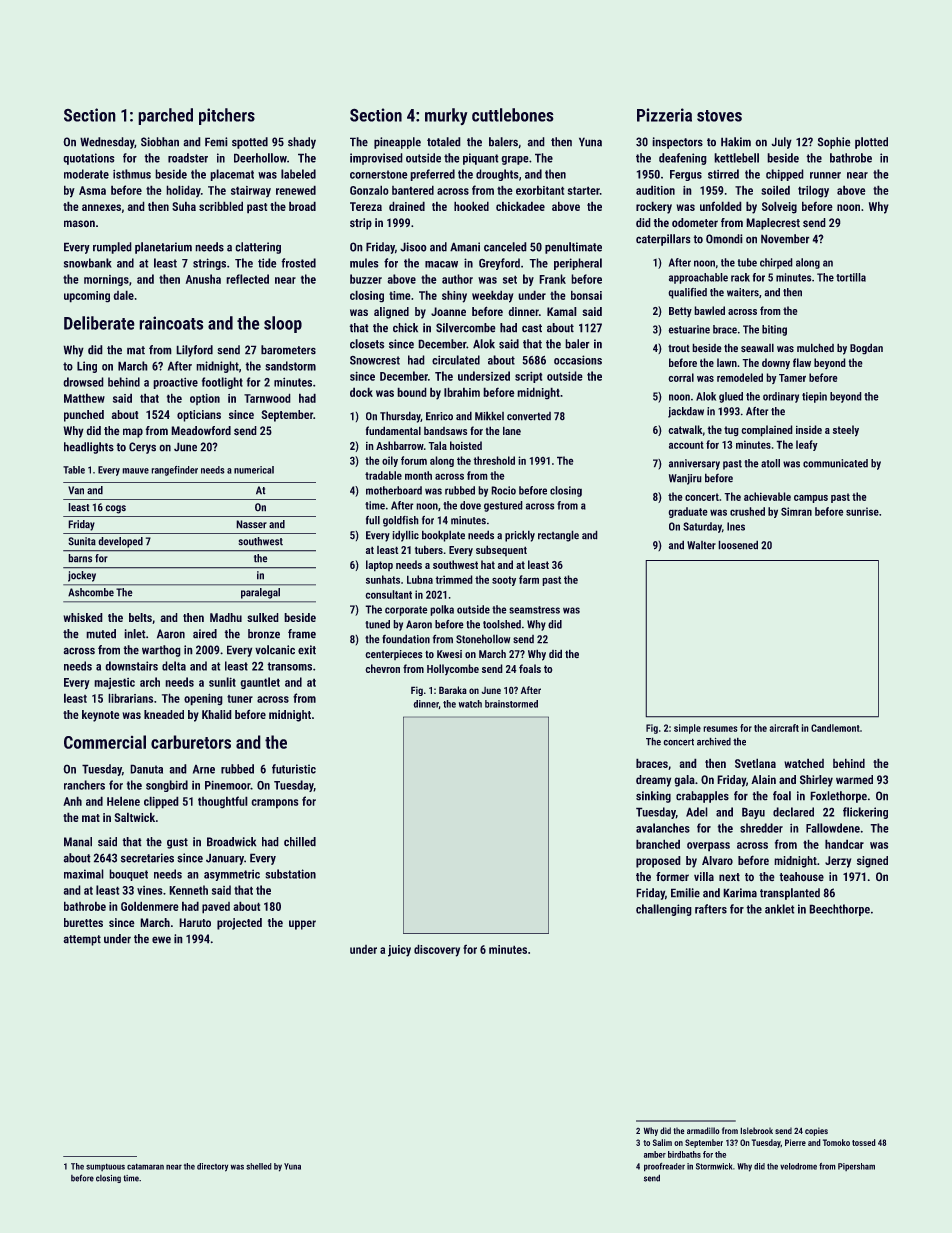 The image size is (952, 1233). Describe the element at coordinates (105, 1167) in the document. I see `sumptuous` at that location.
